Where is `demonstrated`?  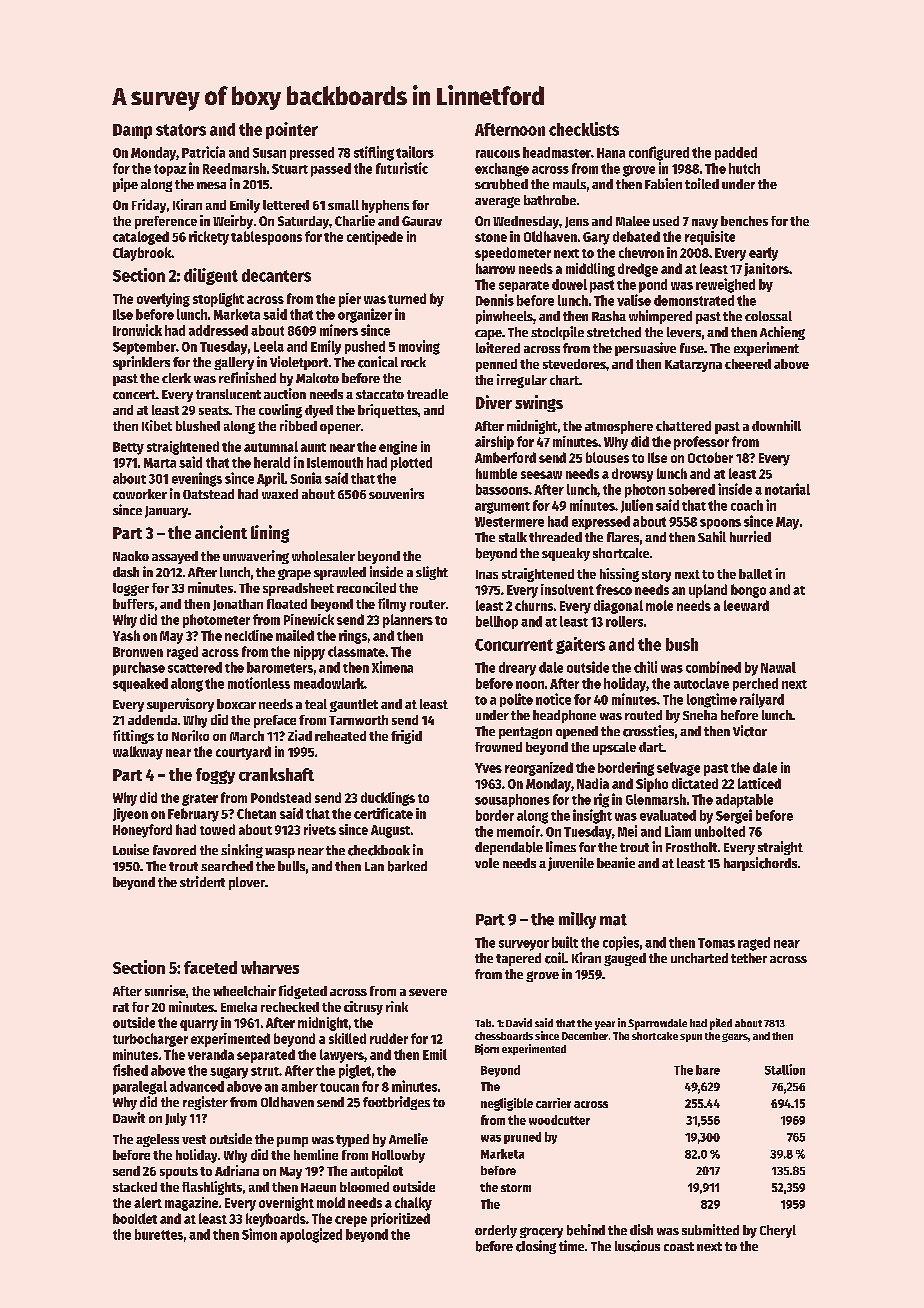
demonstrated is located at coordinates (694, 300).
